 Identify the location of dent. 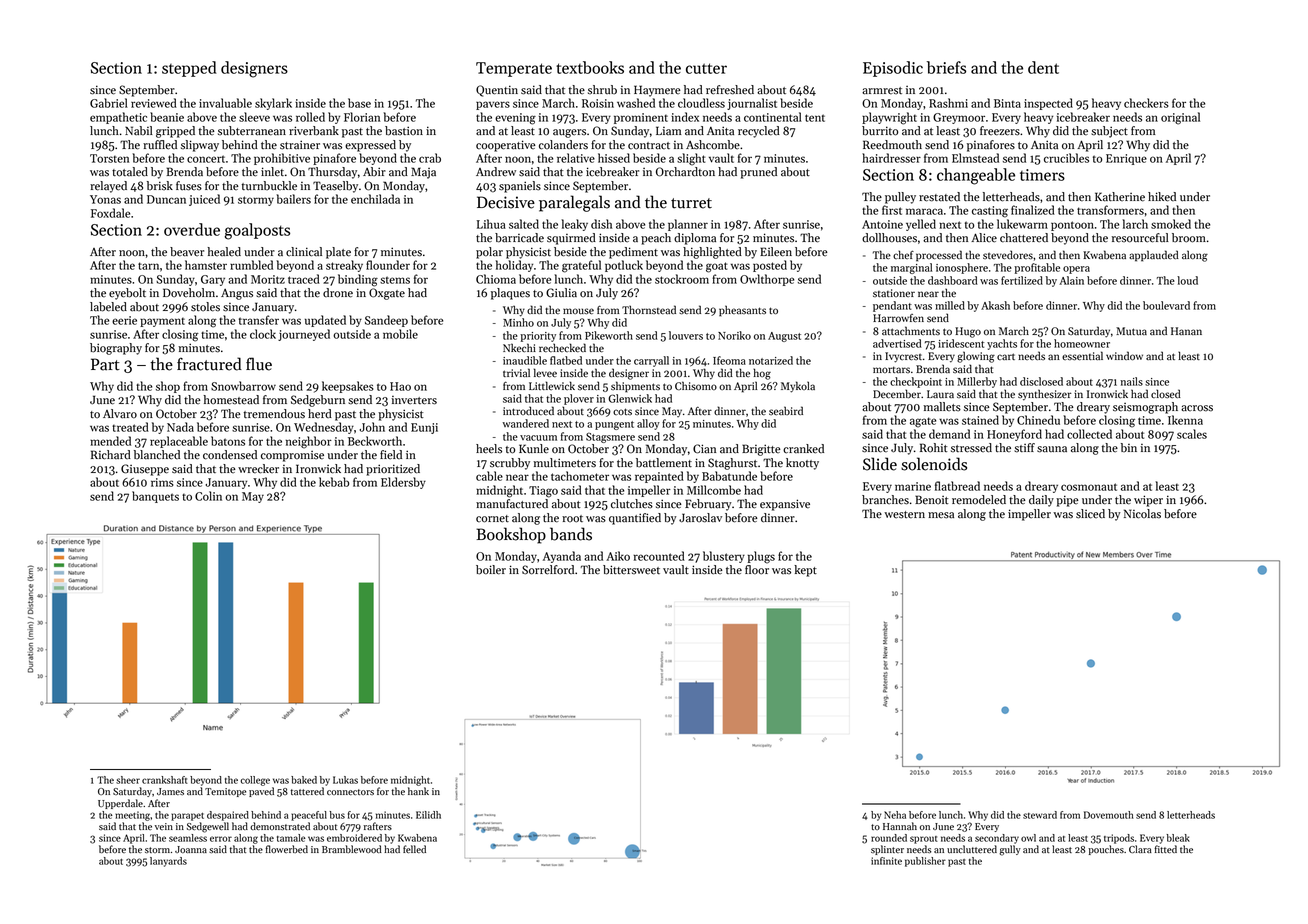
(1043, 67).
